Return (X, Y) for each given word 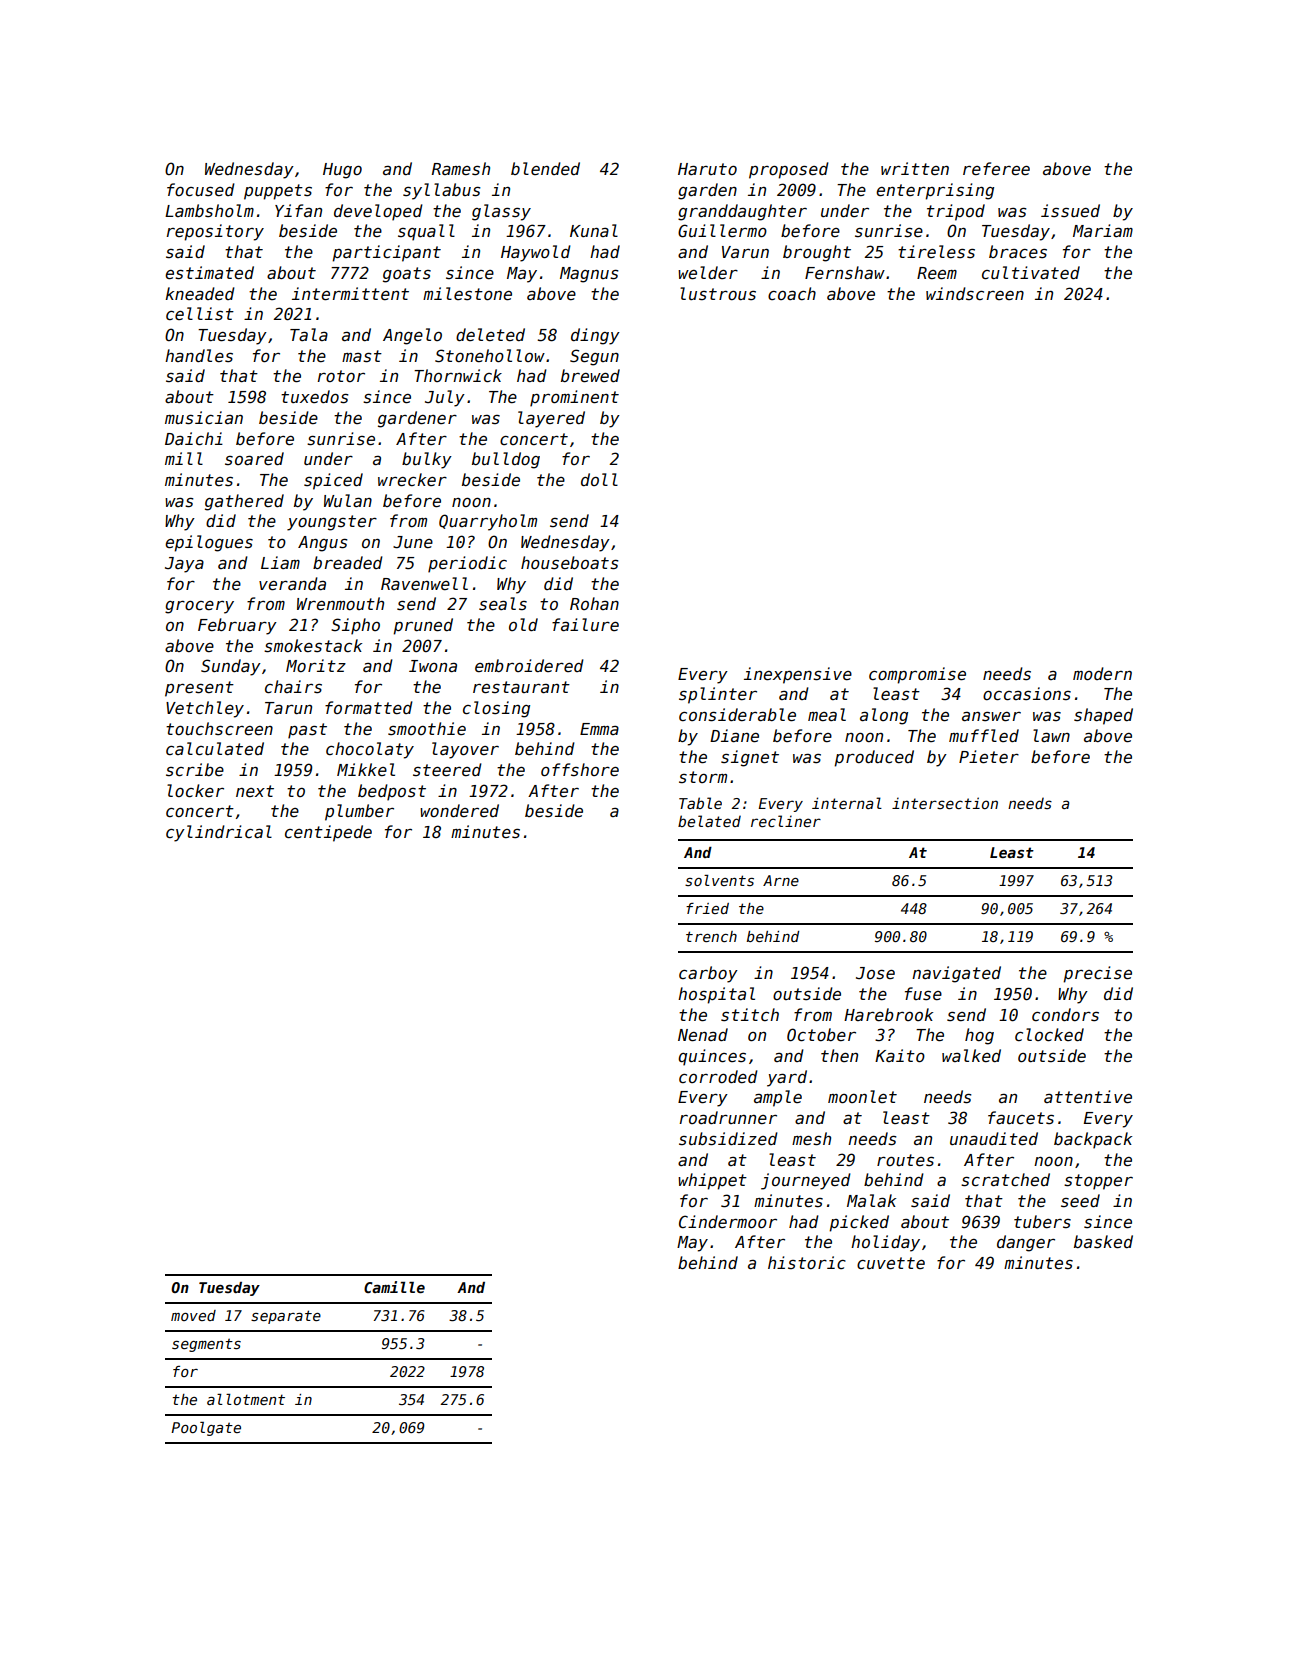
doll (599, 479)
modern (1102, 673)
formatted (369, 707)
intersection (945, 803)
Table (700, 803)
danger (1026, 1243)
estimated (209, 273)
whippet (712, 1181)
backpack (1093, 1140)
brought (817, 253)
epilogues (209, 543)
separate (286, 1317)
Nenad (703, 1034)
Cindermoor (728, 1221)
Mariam (1103, 230)
